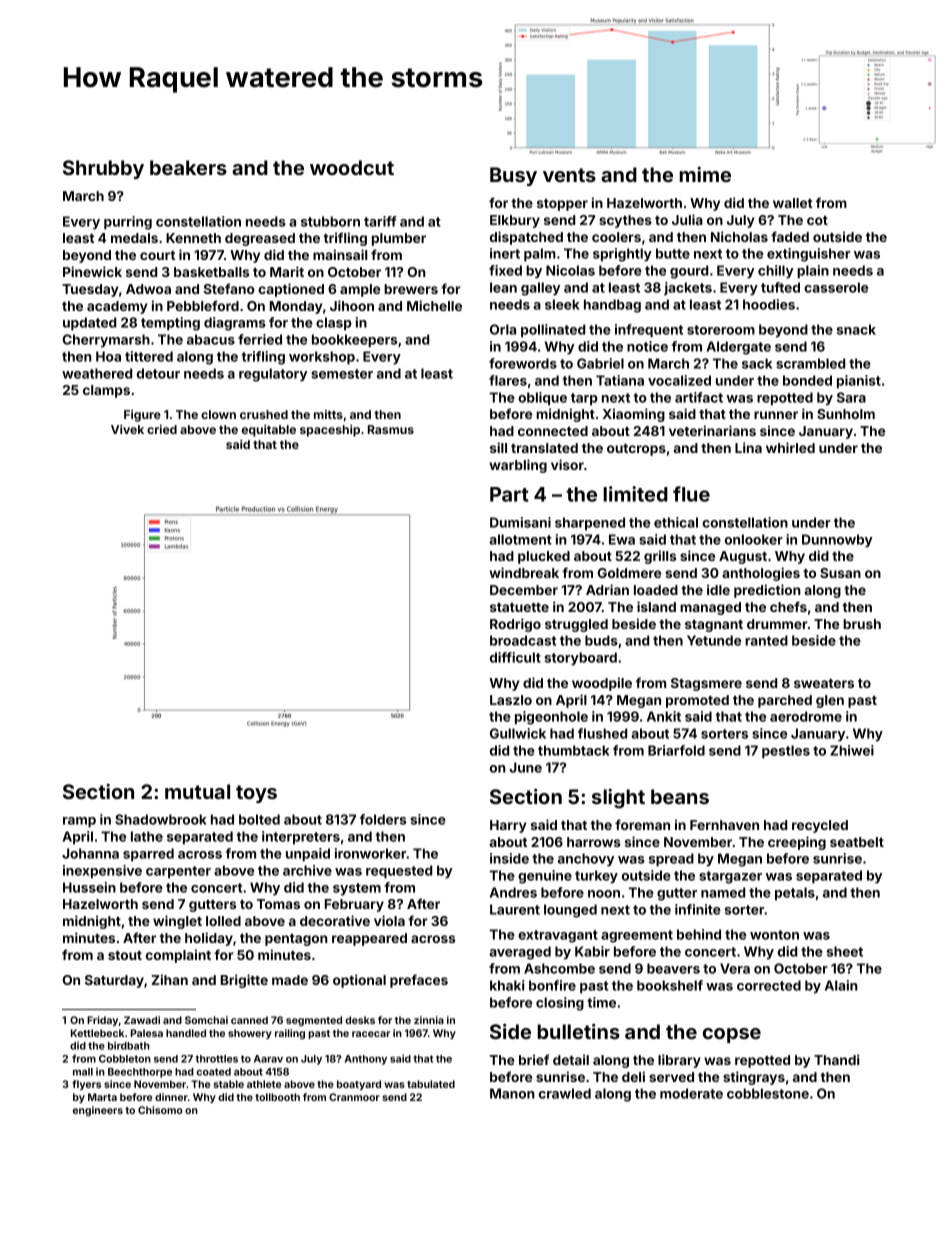  Describe the element at coordinates (352, 167) in the image. I see `woodcut` at that location.
